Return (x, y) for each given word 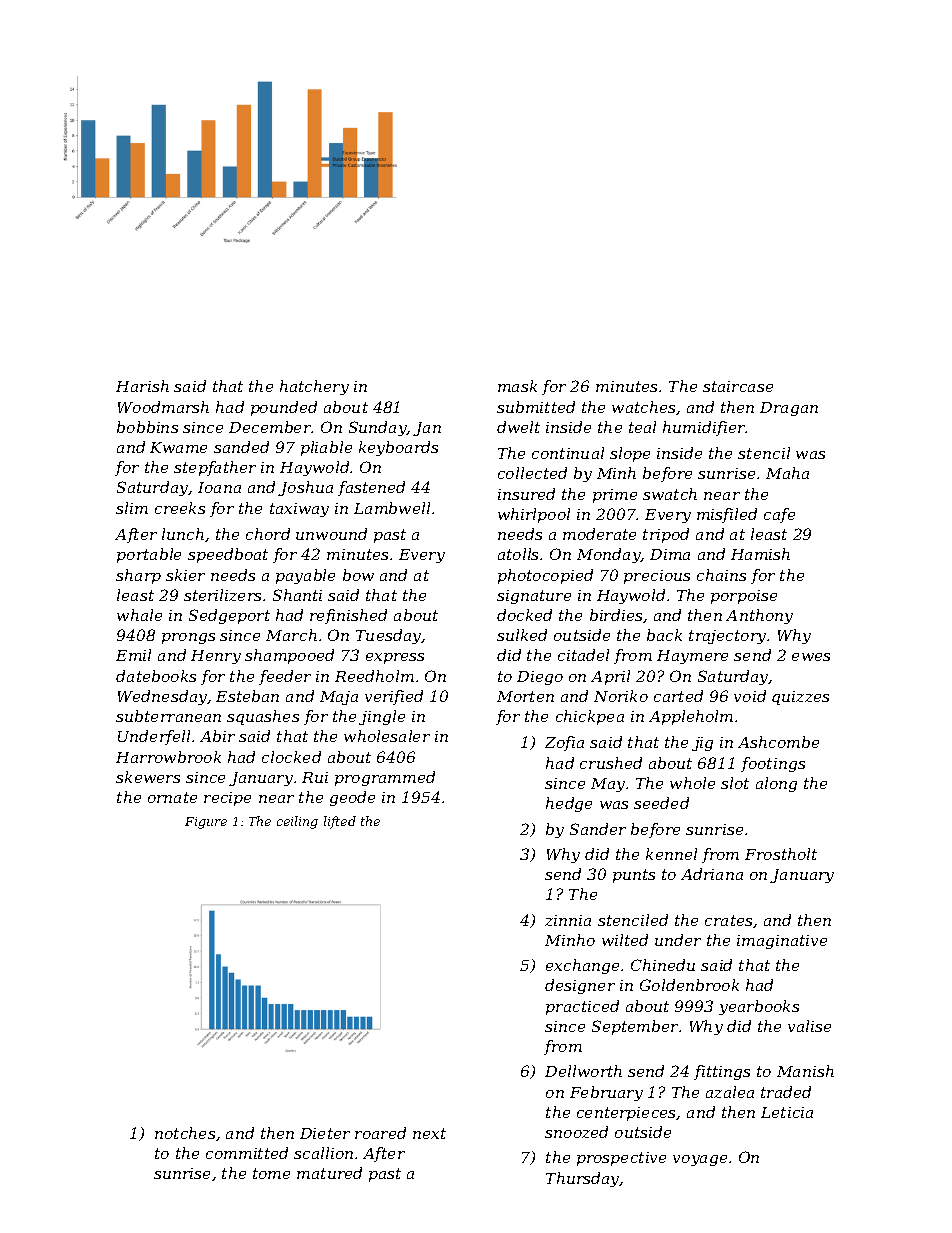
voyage (700, 1160)
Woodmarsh (163, 407)
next (429, 1133)
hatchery (314, 387)
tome (271, 1173)
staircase (738, 386)
